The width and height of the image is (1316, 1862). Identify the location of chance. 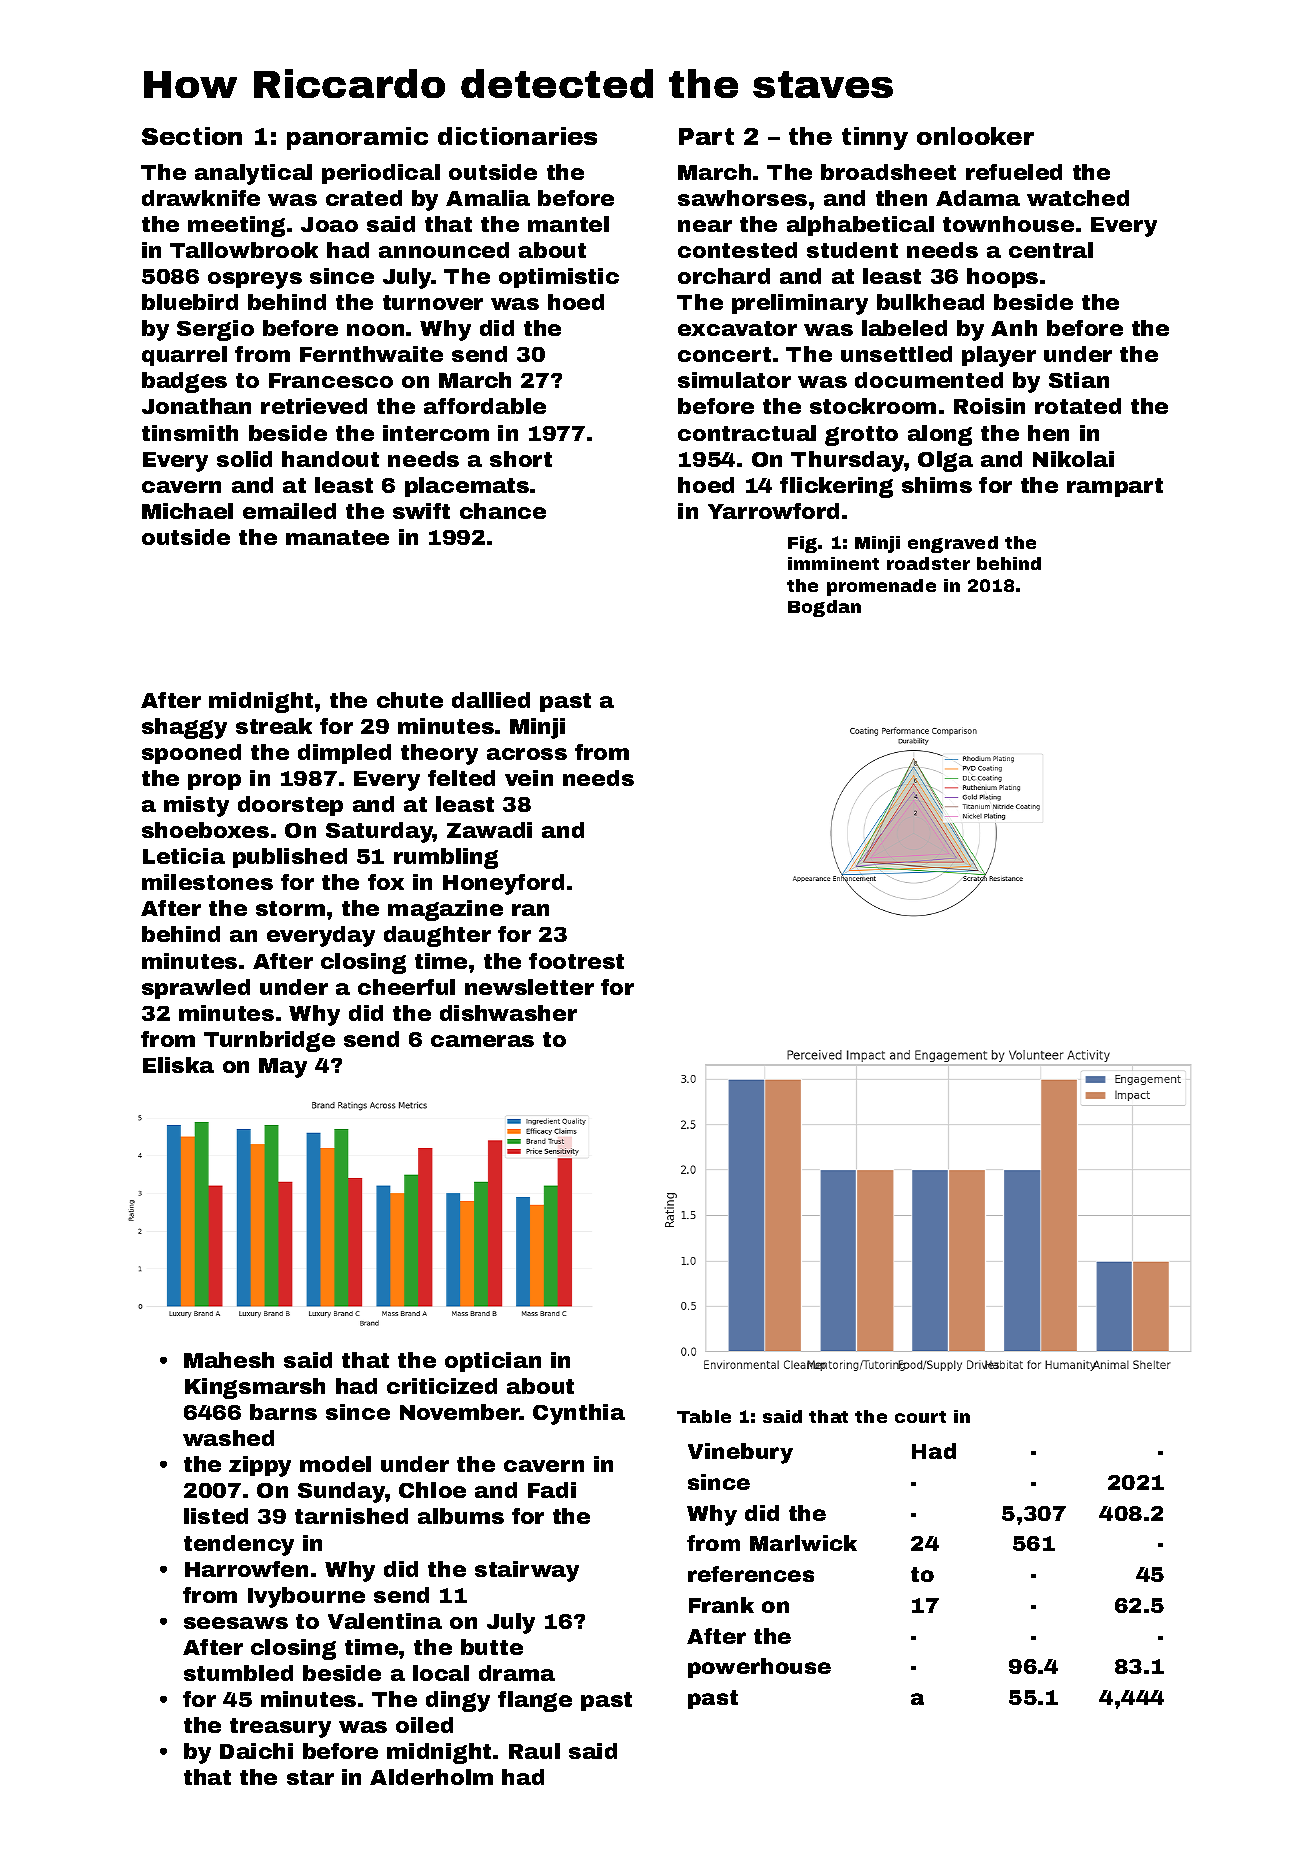
(503, 511).
